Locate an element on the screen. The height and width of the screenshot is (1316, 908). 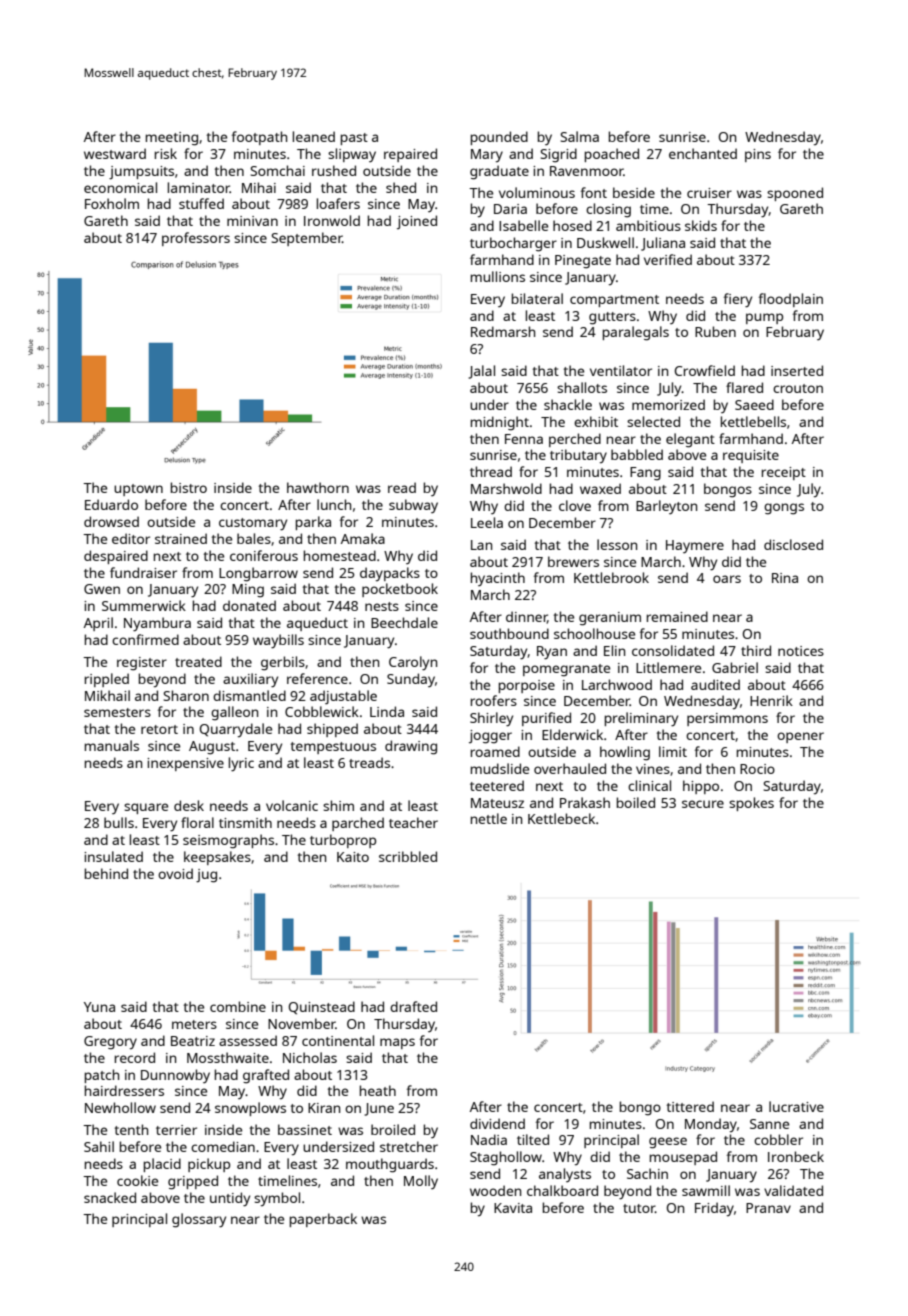
patch is located at coordinates (102, 1076).
